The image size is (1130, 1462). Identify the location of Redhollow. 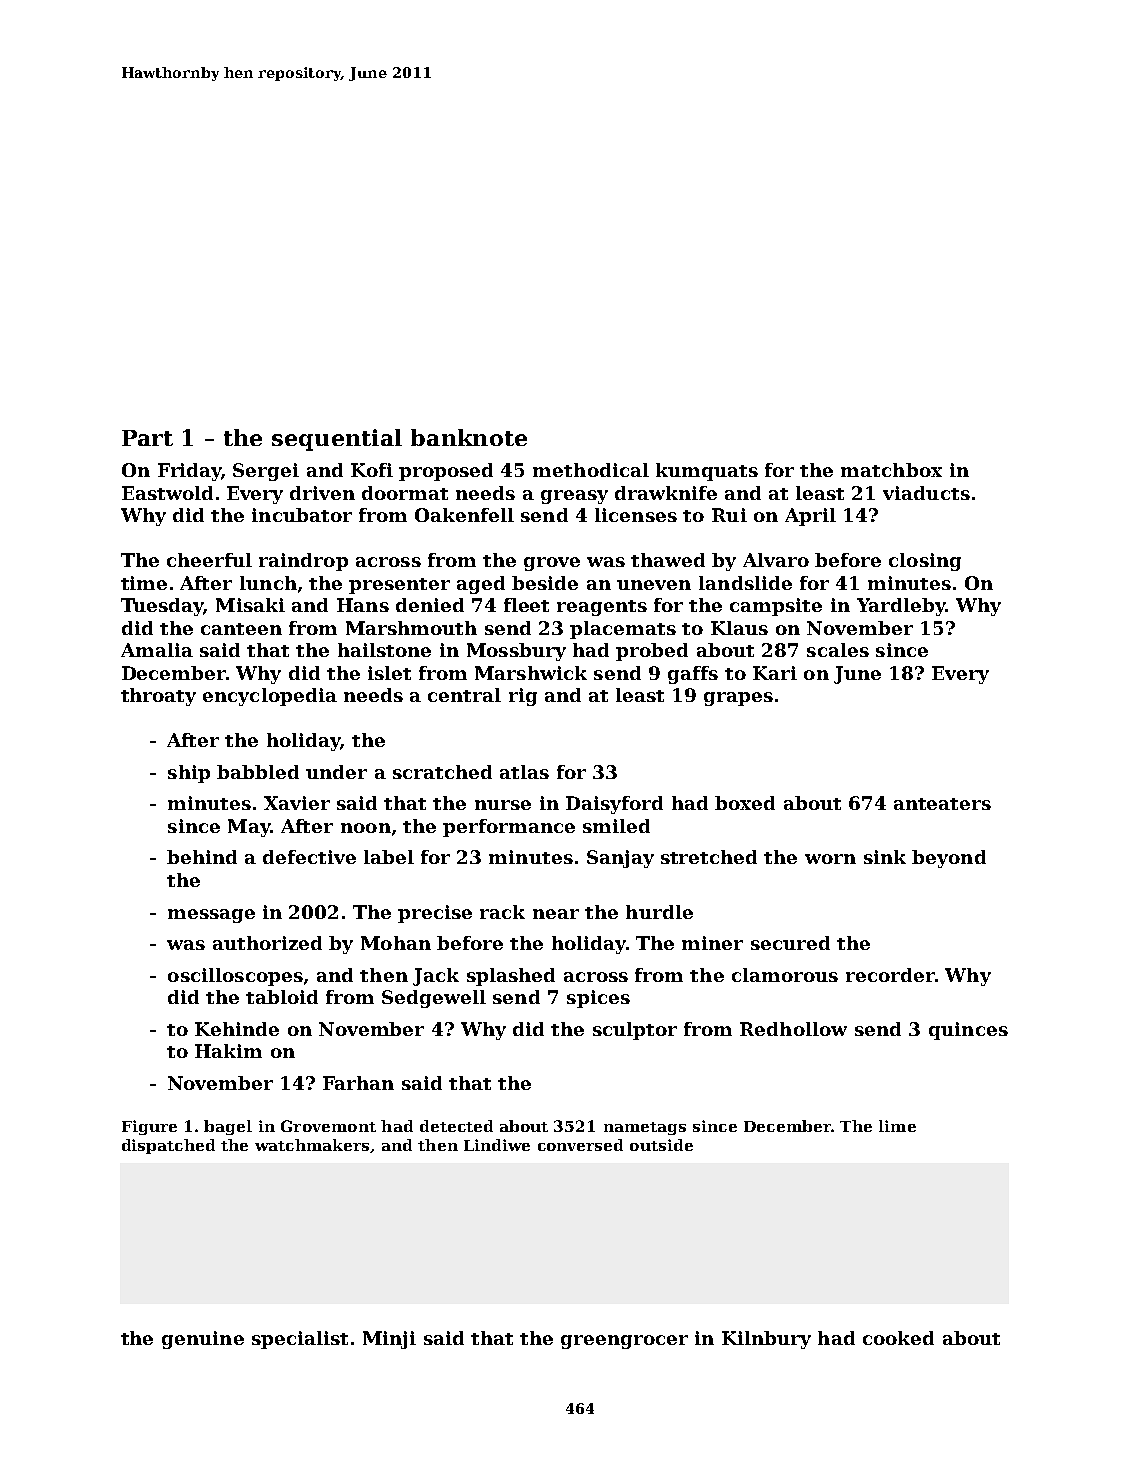
(793, 1029).
